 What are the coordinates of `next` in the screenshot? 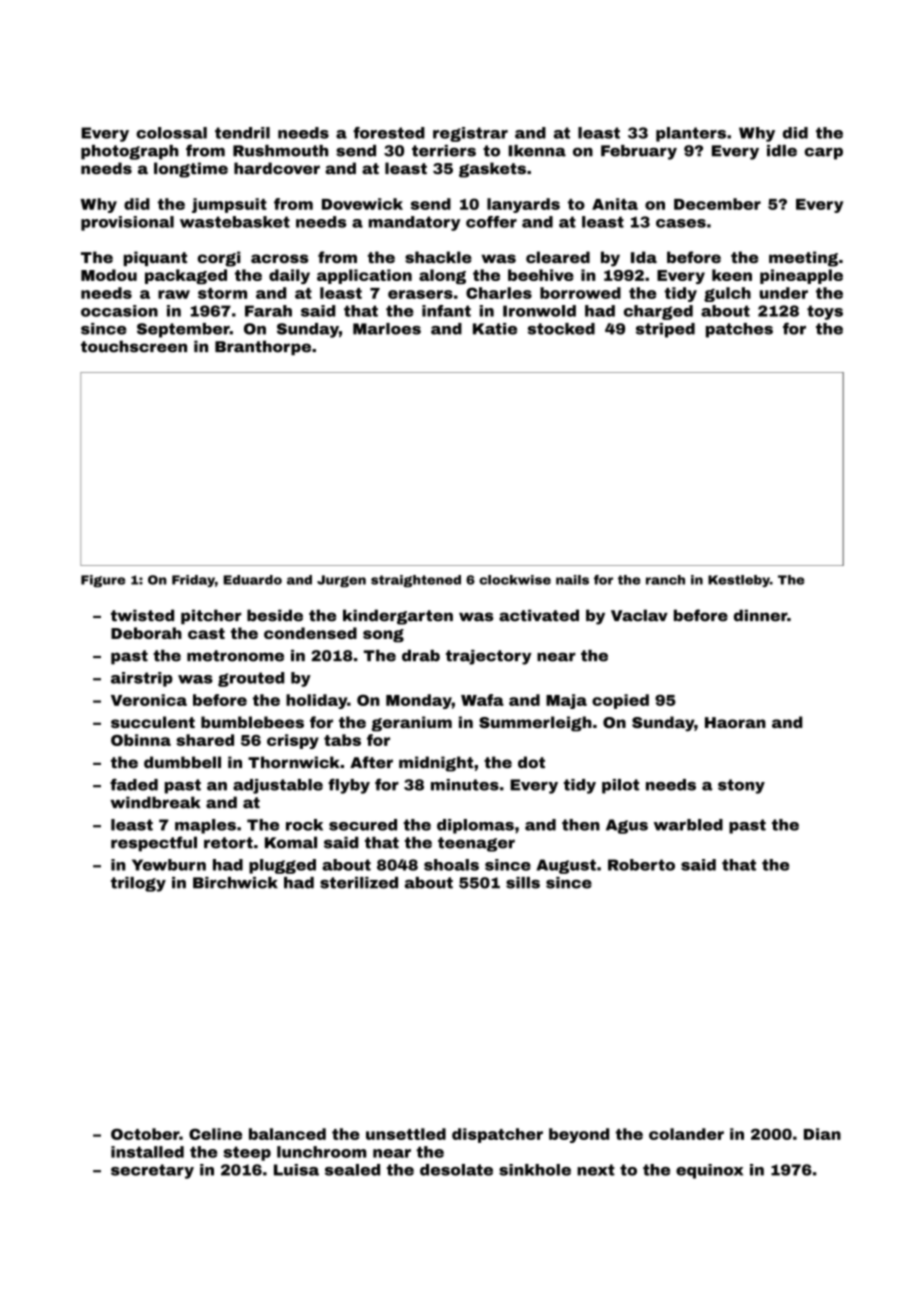 It's located at (596, 1170).
